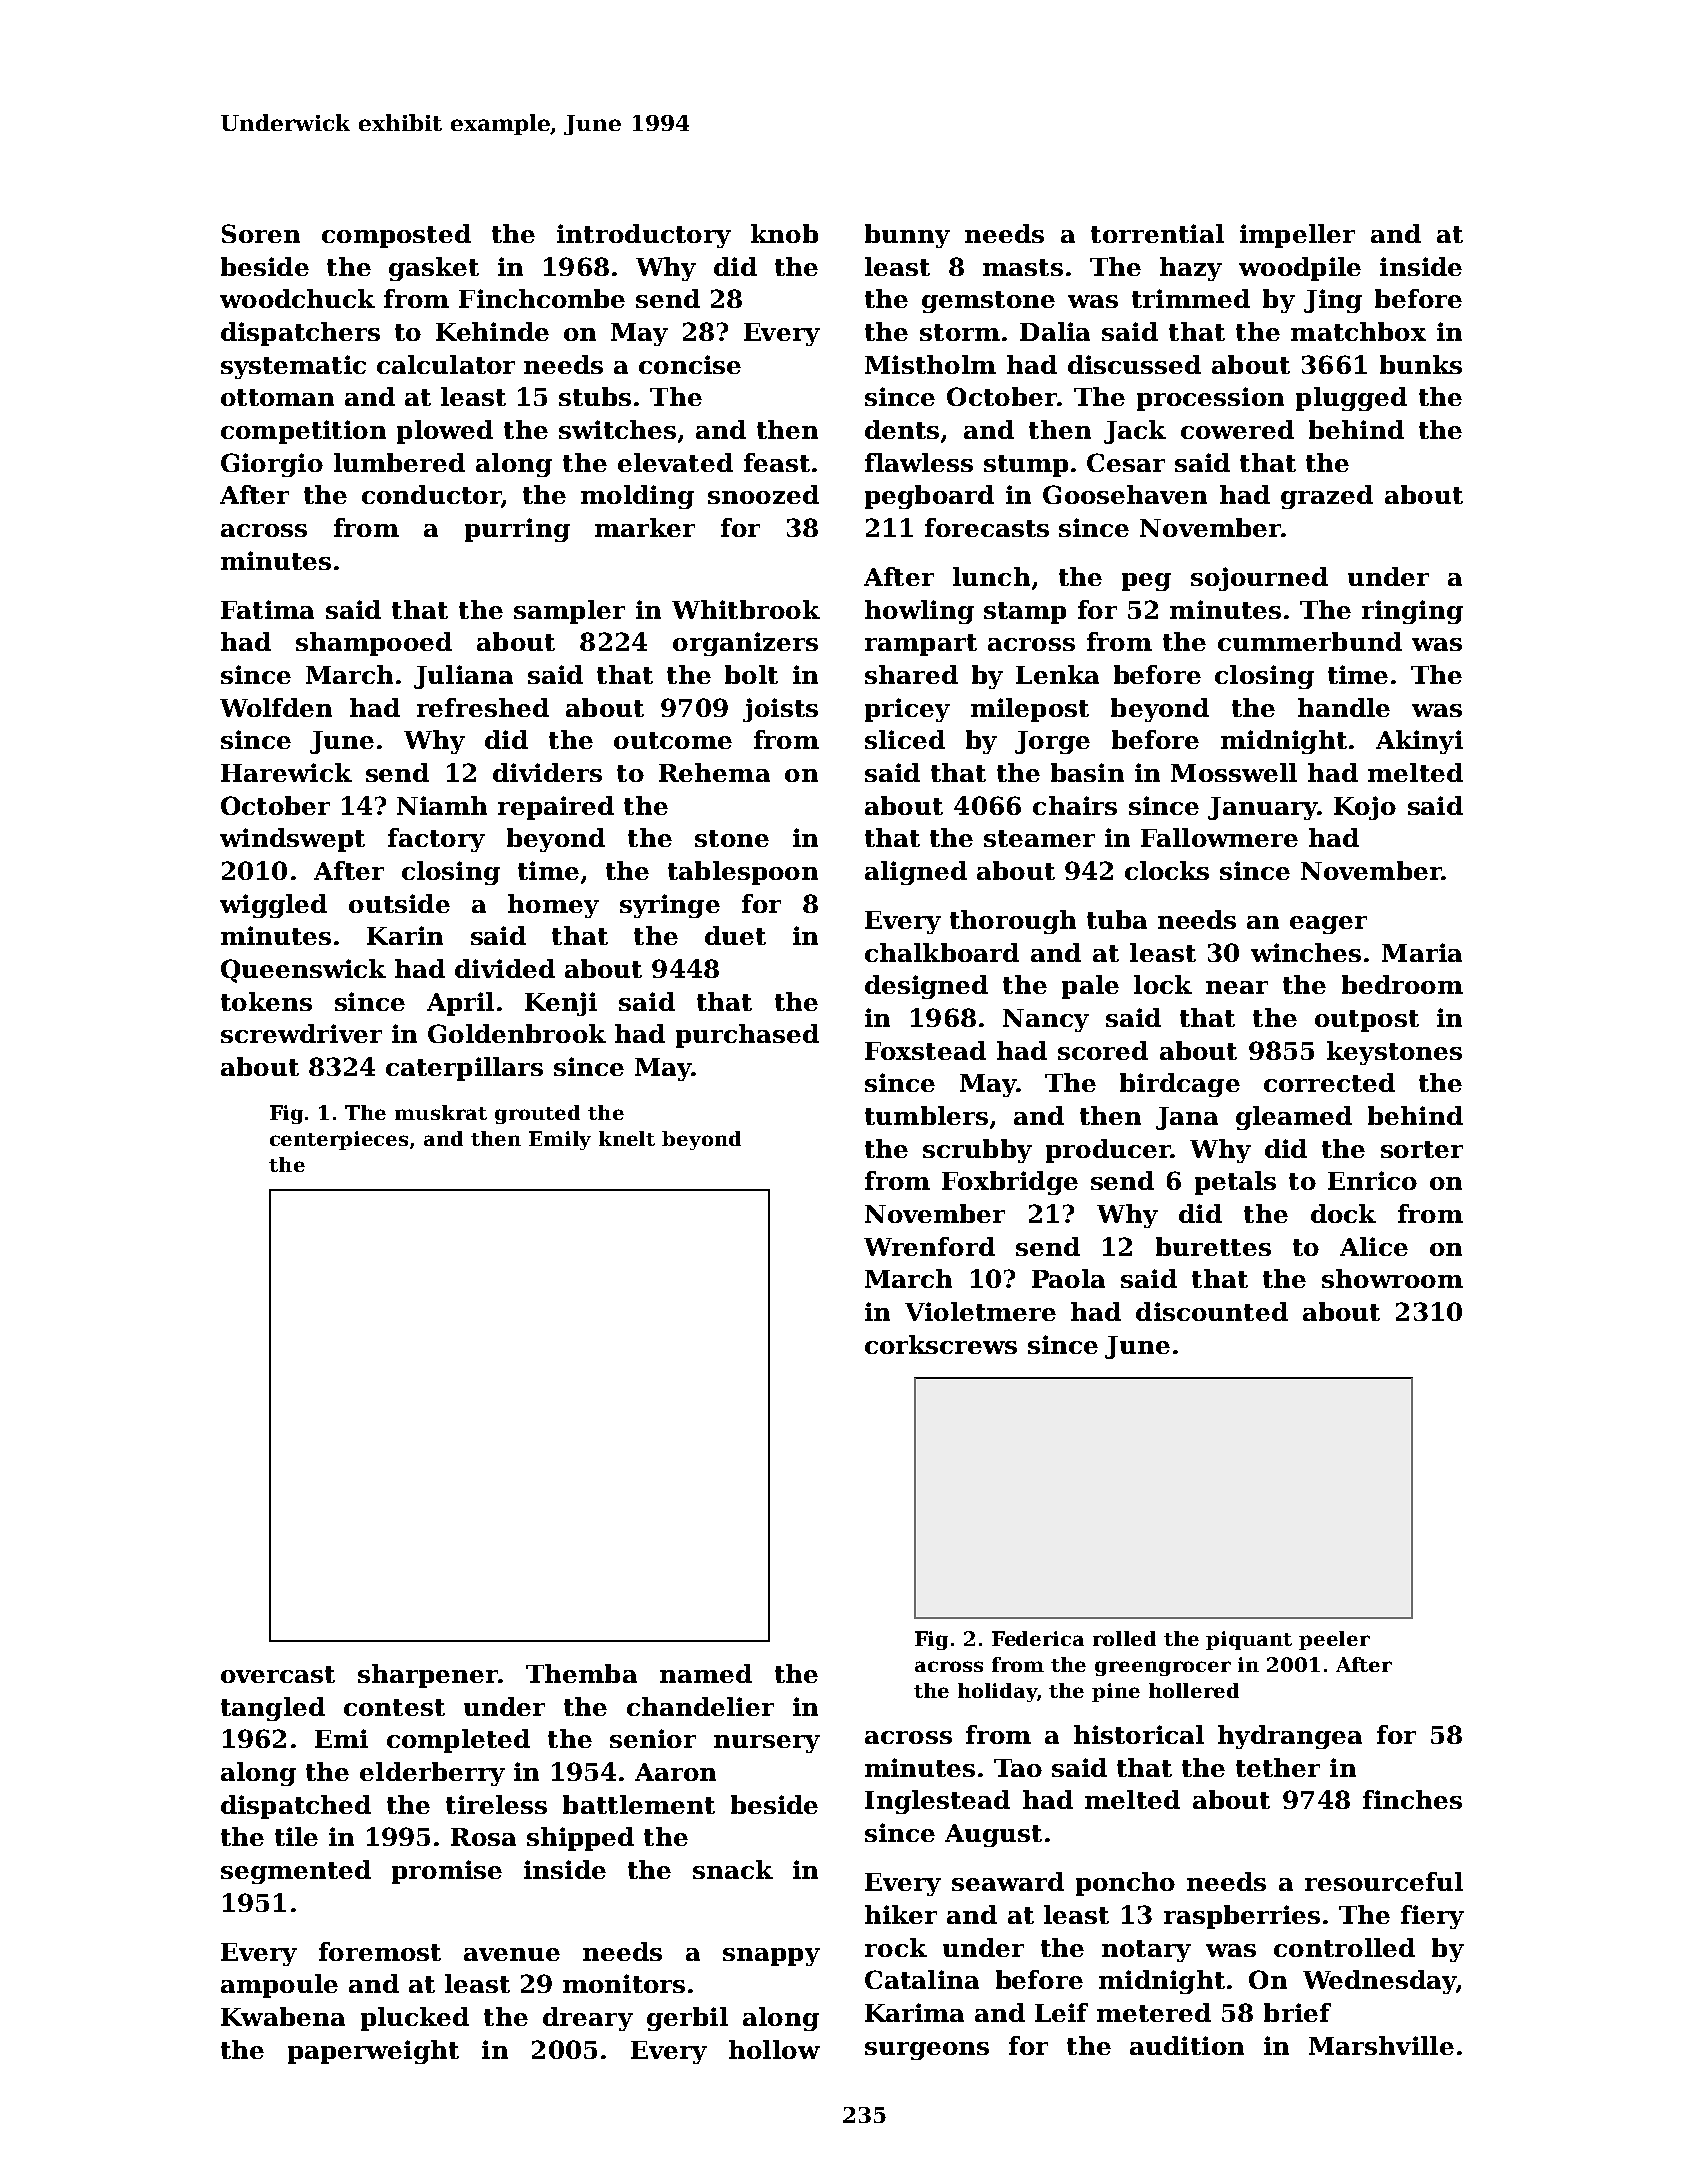 This image has width=1683, height=2178. What do you see at coordinates (941, 1344) in the image?
I see `corkscrews` at bounding box center [941, 1344].
